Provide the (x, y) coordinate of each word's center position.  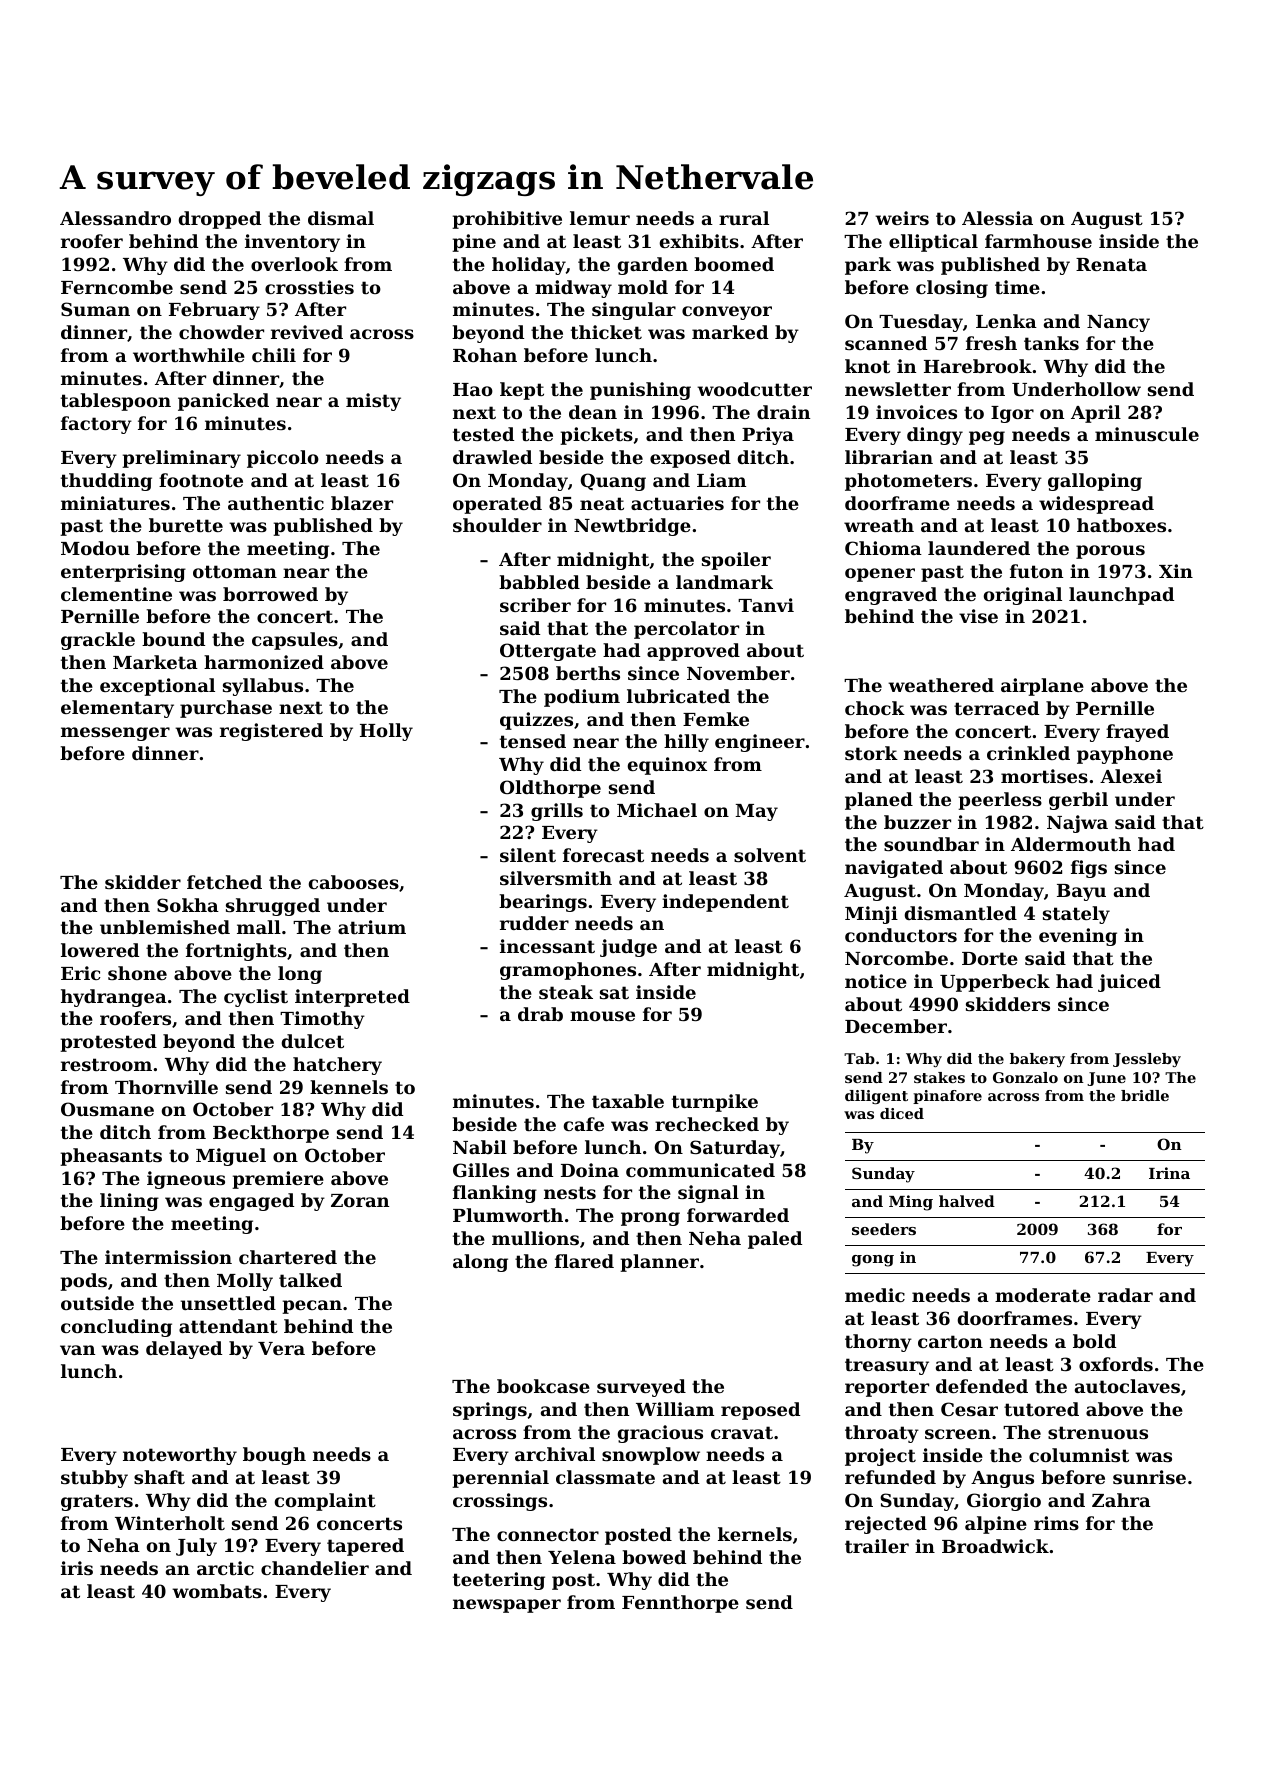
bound (173, 639)
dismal (341, 218)
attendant (228, 1326)
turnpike (715, 1103)
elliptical (933, 243)
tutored (1041, 1409)
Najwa (1077, 824)
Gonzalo (1025, 1077)
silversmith (556, 878)
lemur (600, 218)
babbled (539, 582)
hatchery (337, 1066)
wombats (217, 1591)
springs (490, 1411)
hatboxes (1121, 525)
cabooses (354, 882)
